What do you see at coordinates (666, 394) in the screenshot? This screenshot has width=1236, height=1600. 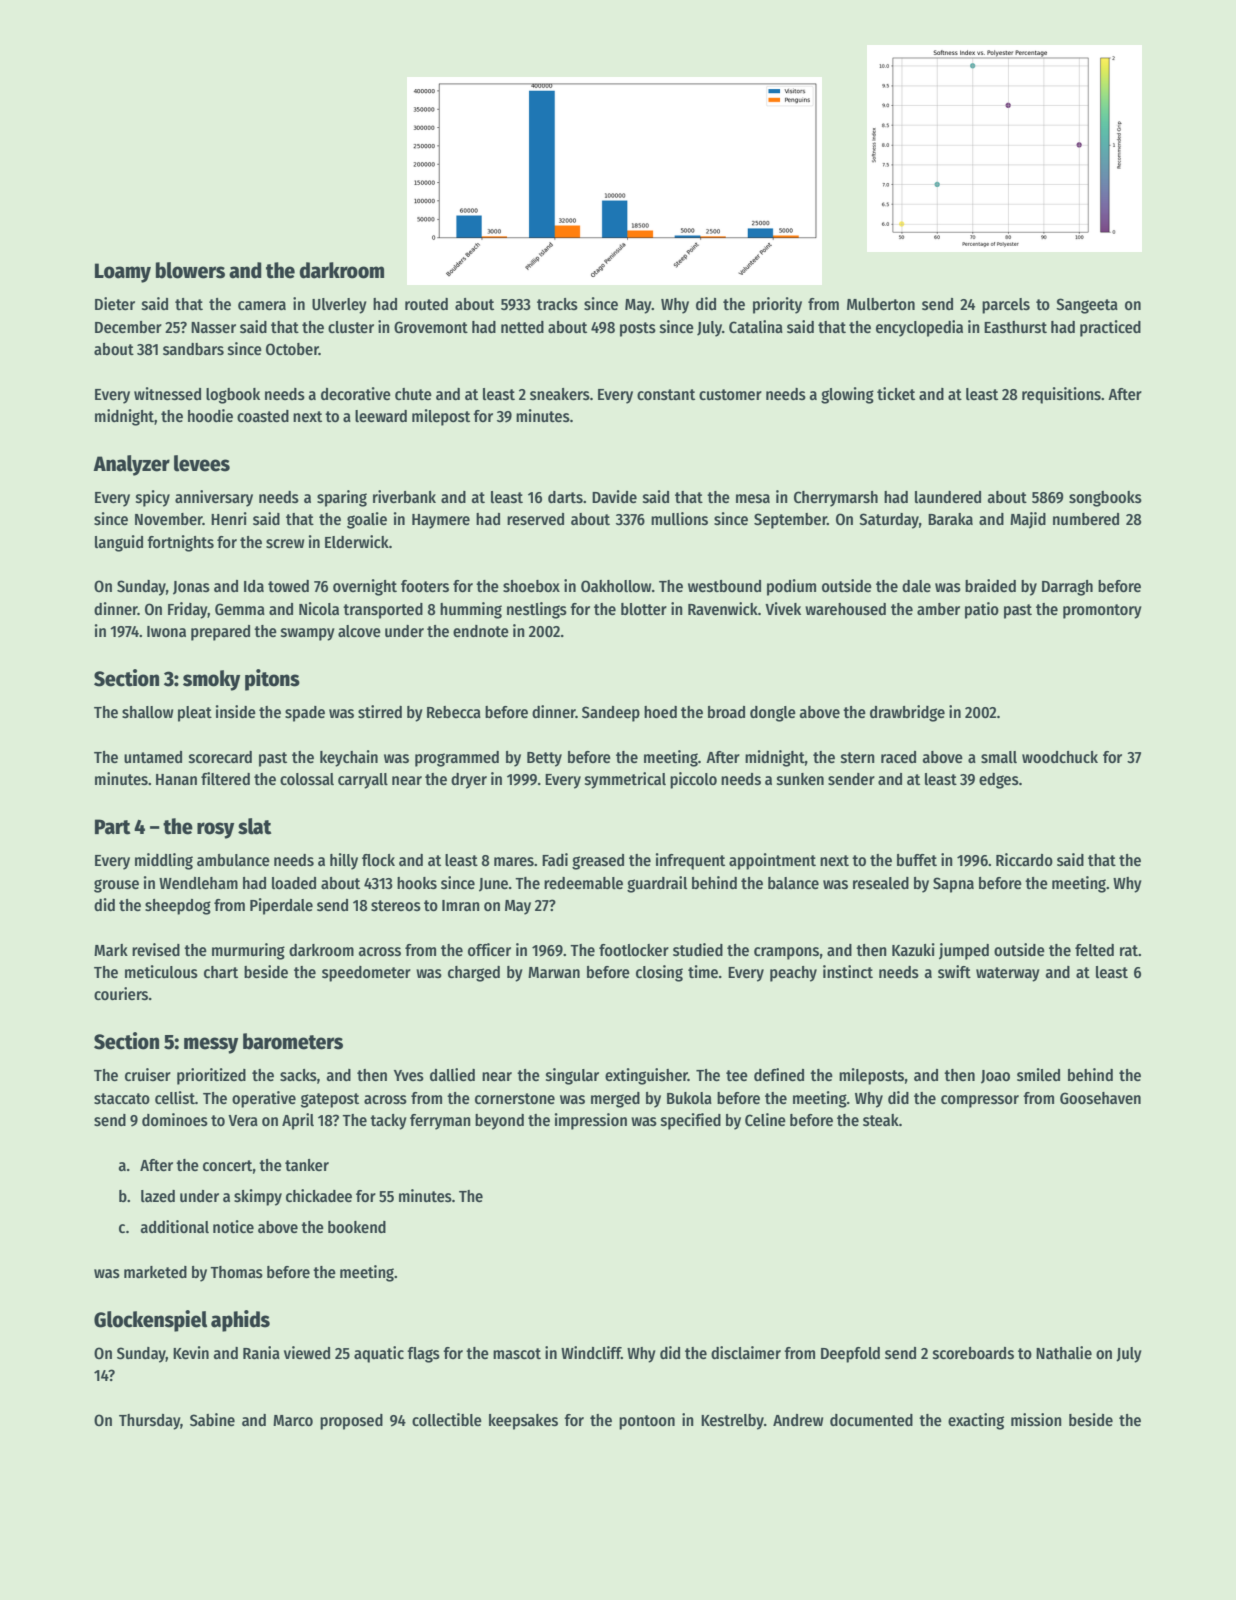 I see `constant` at bounding box center [666, 394].
